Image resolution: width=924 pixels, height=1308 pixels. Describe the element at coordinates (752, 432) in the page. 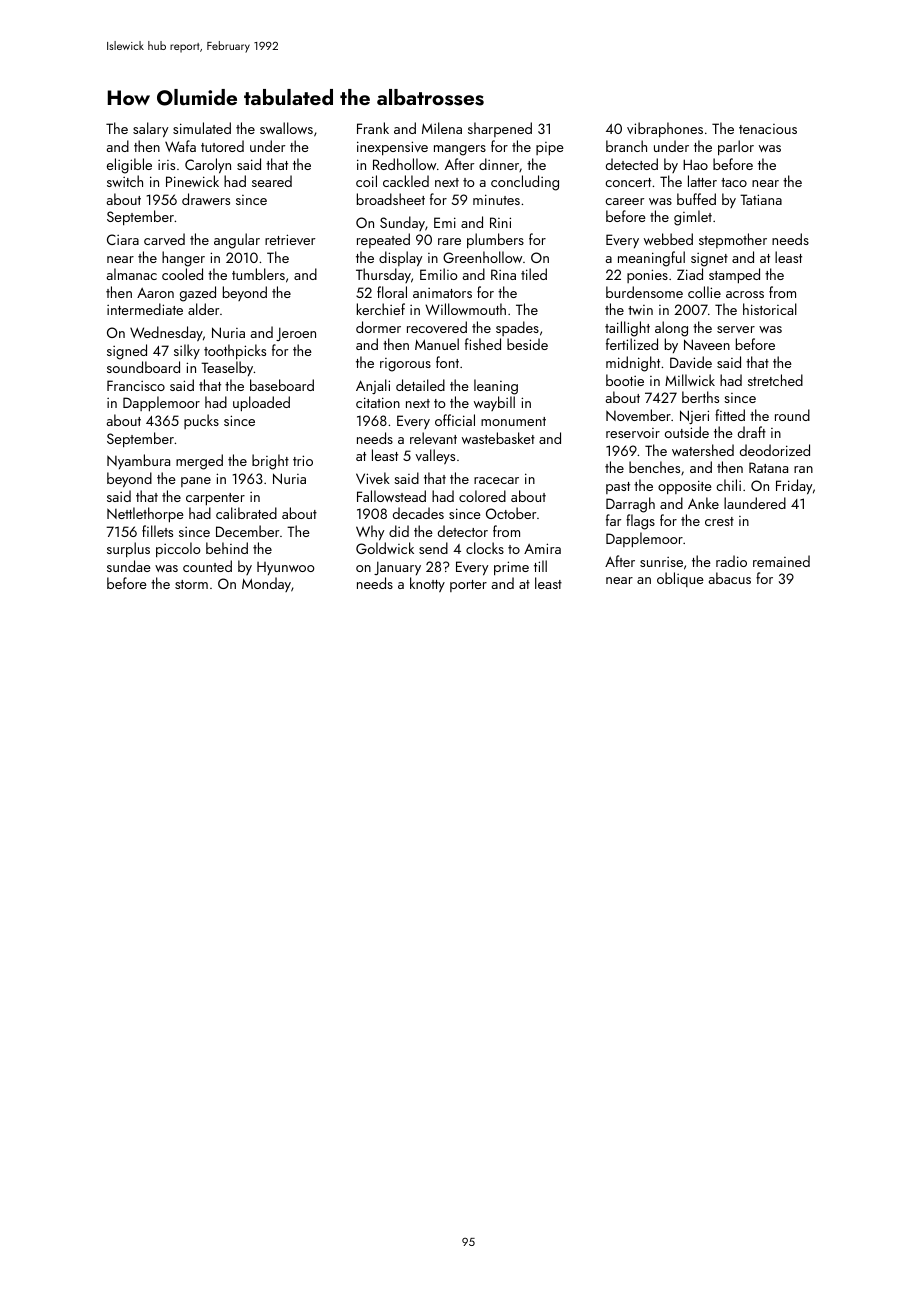

I see `draft` at that location.
